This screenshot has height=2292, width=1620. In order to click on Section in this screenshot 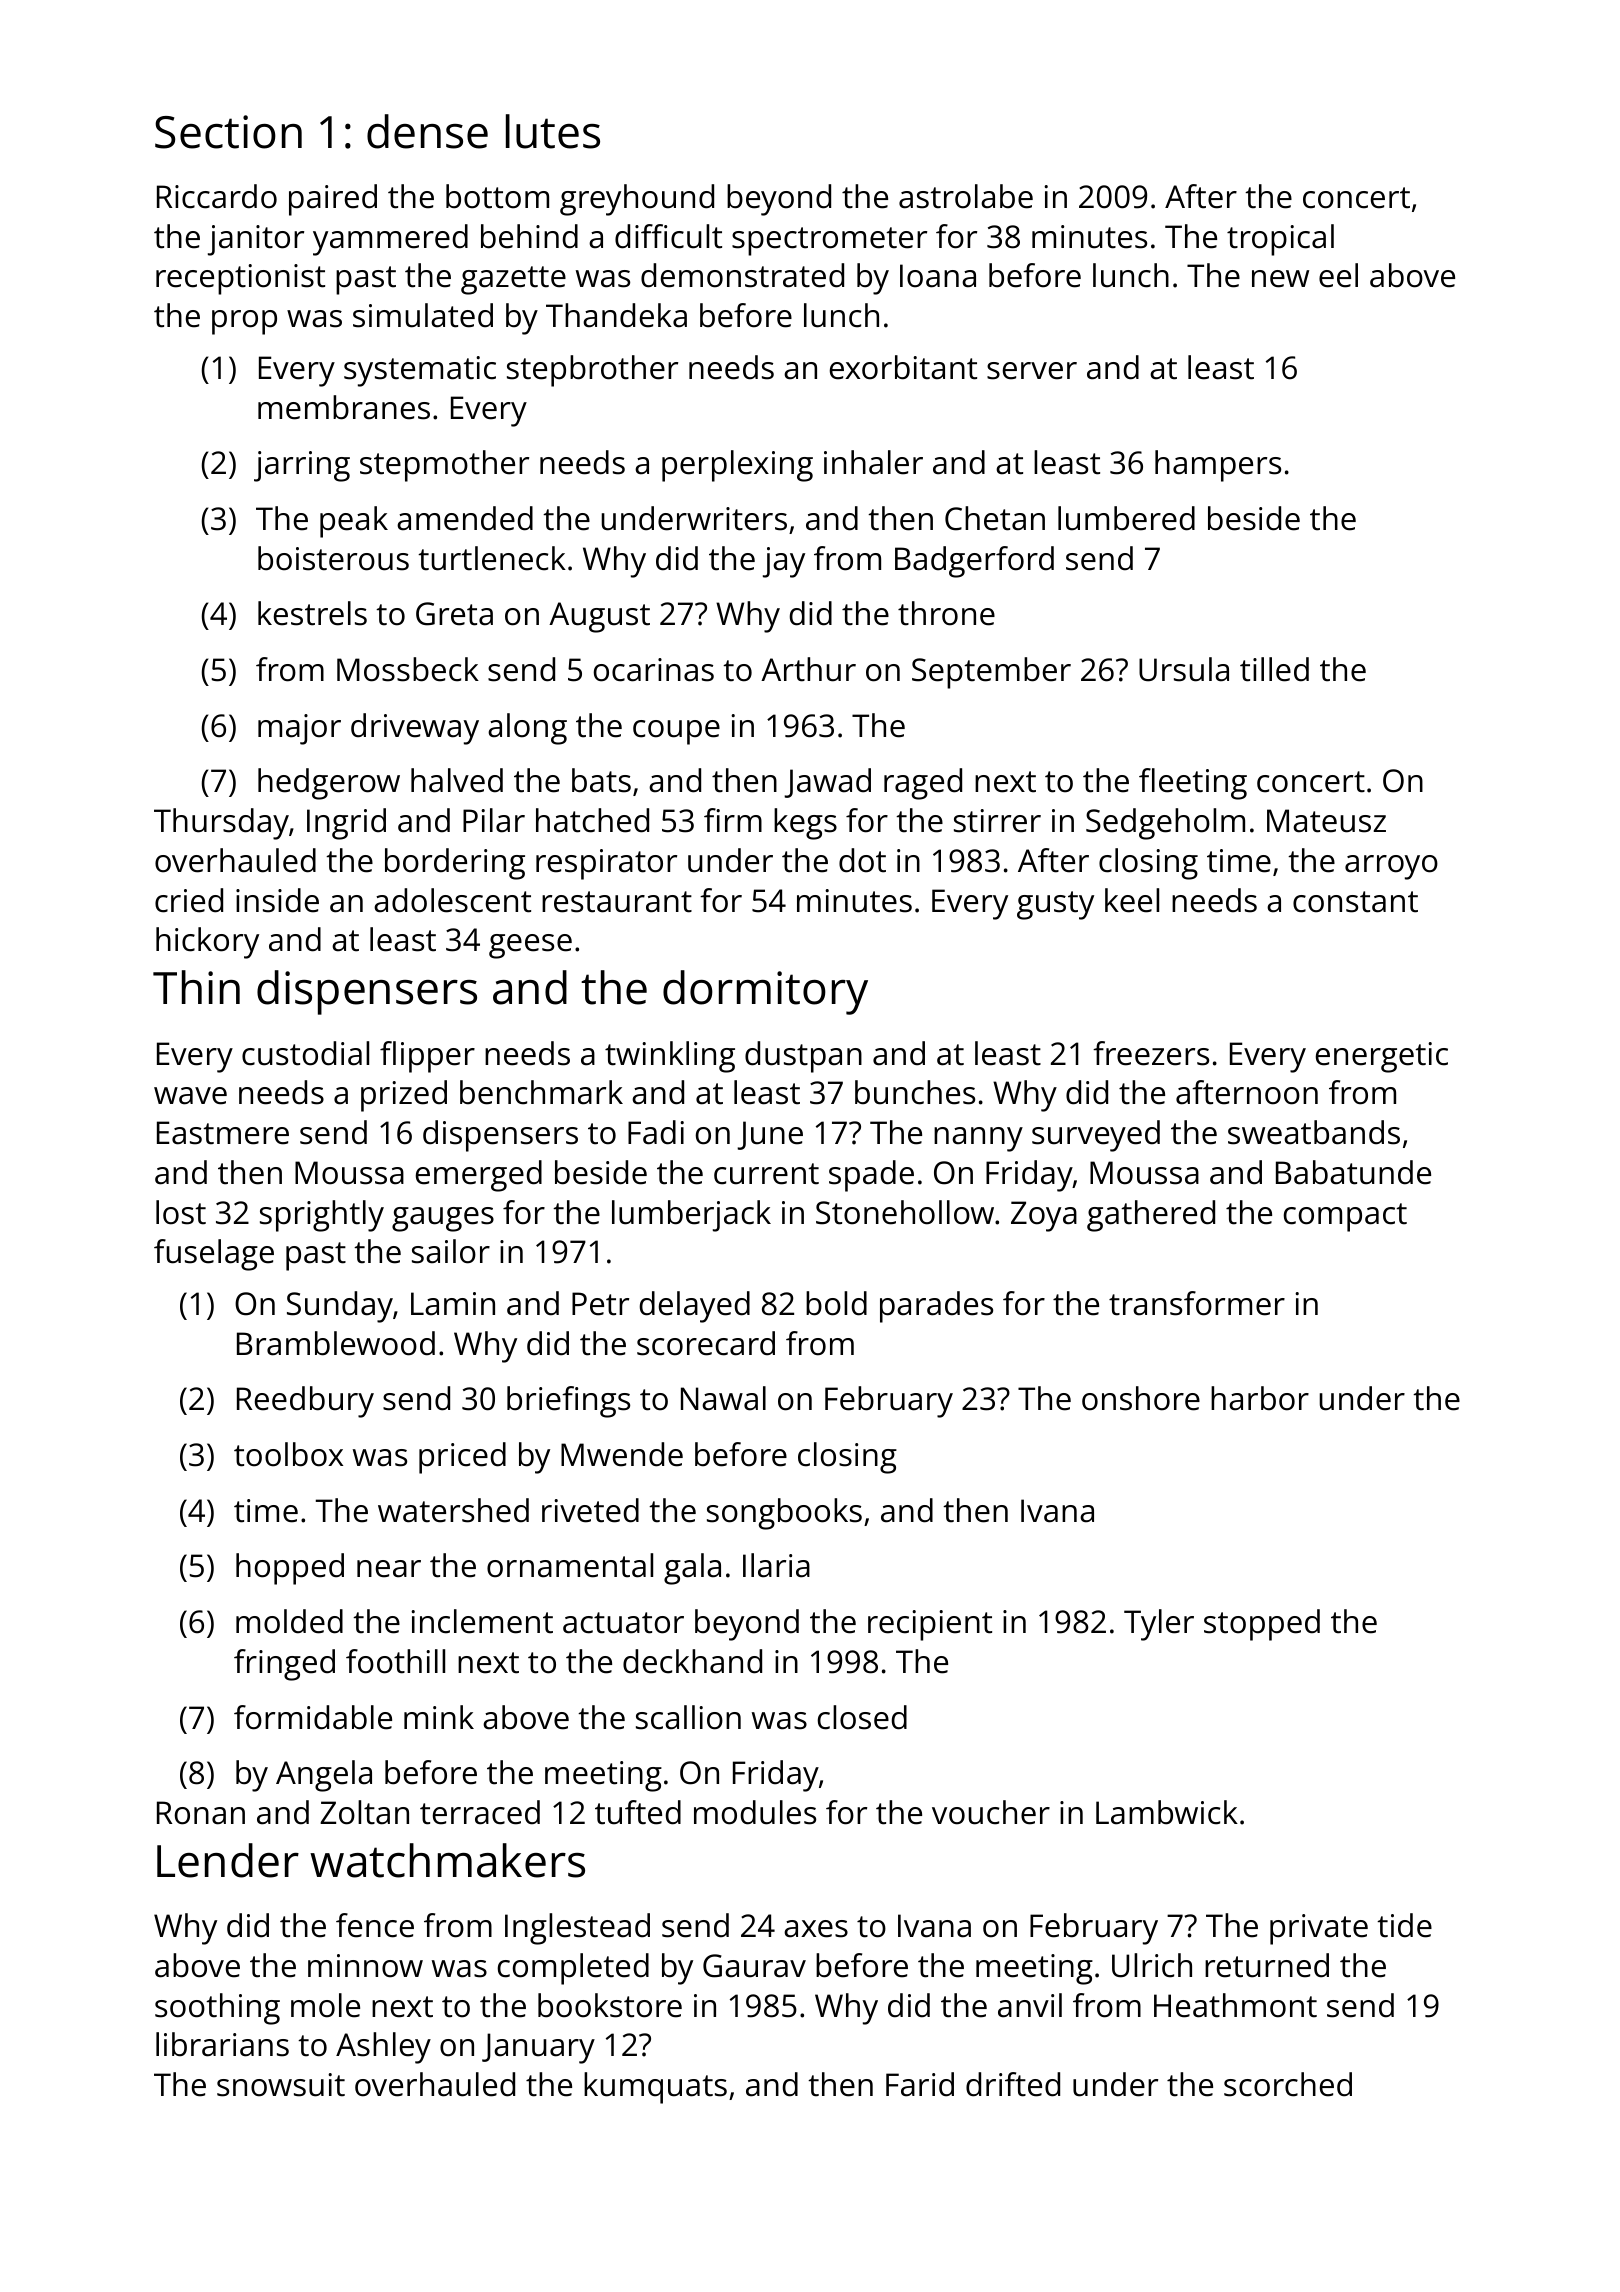, I will do `click(228, 132)`.
